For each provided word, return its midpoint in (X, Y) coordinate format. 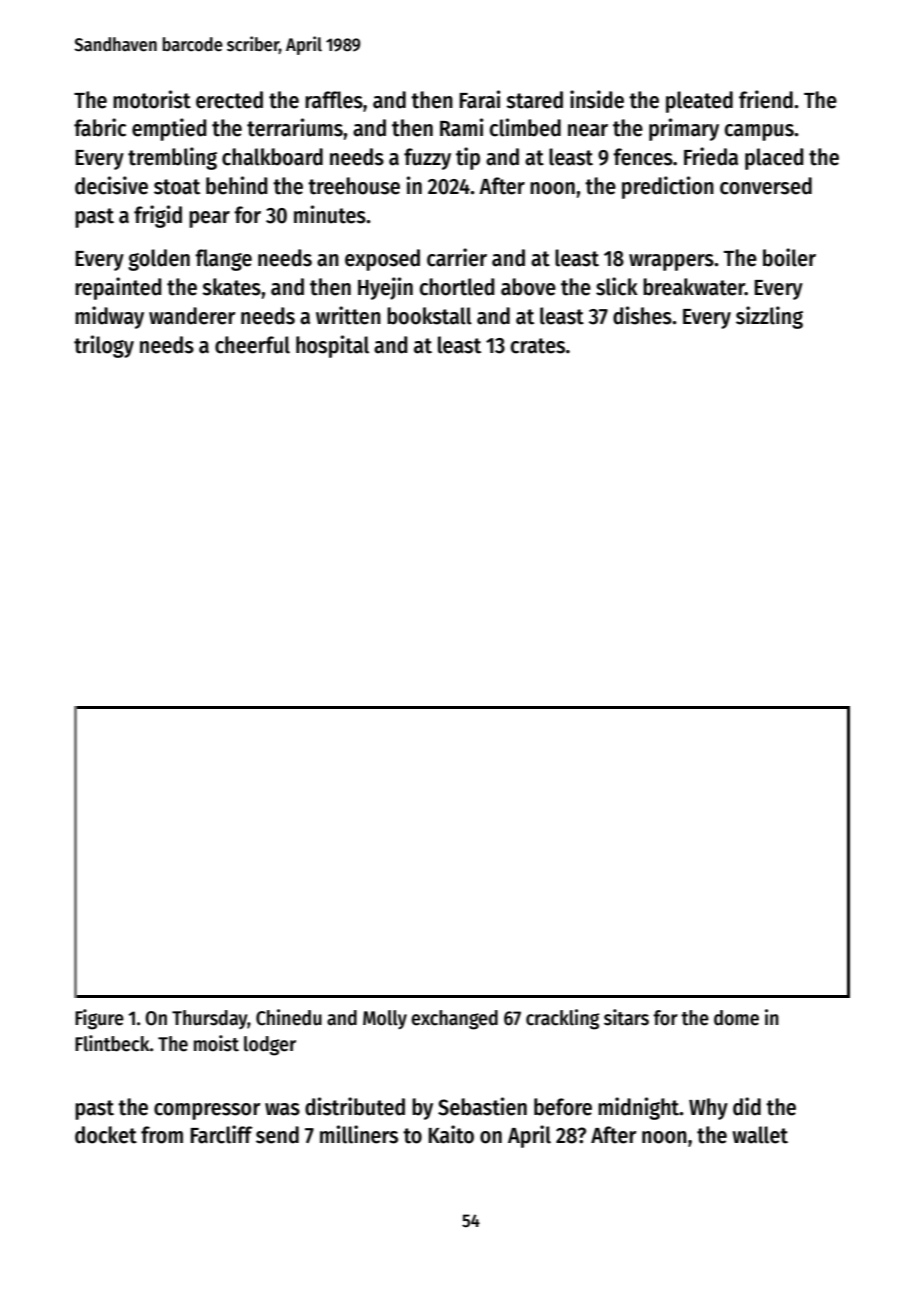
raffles (334, 100)
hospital (332, 346)
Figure (99, 1019)
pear (209, 219)
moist (216, 1043)
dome (736, 1018)
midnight (639, 1108)
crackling (563, 1019)
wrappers (671, 262)
